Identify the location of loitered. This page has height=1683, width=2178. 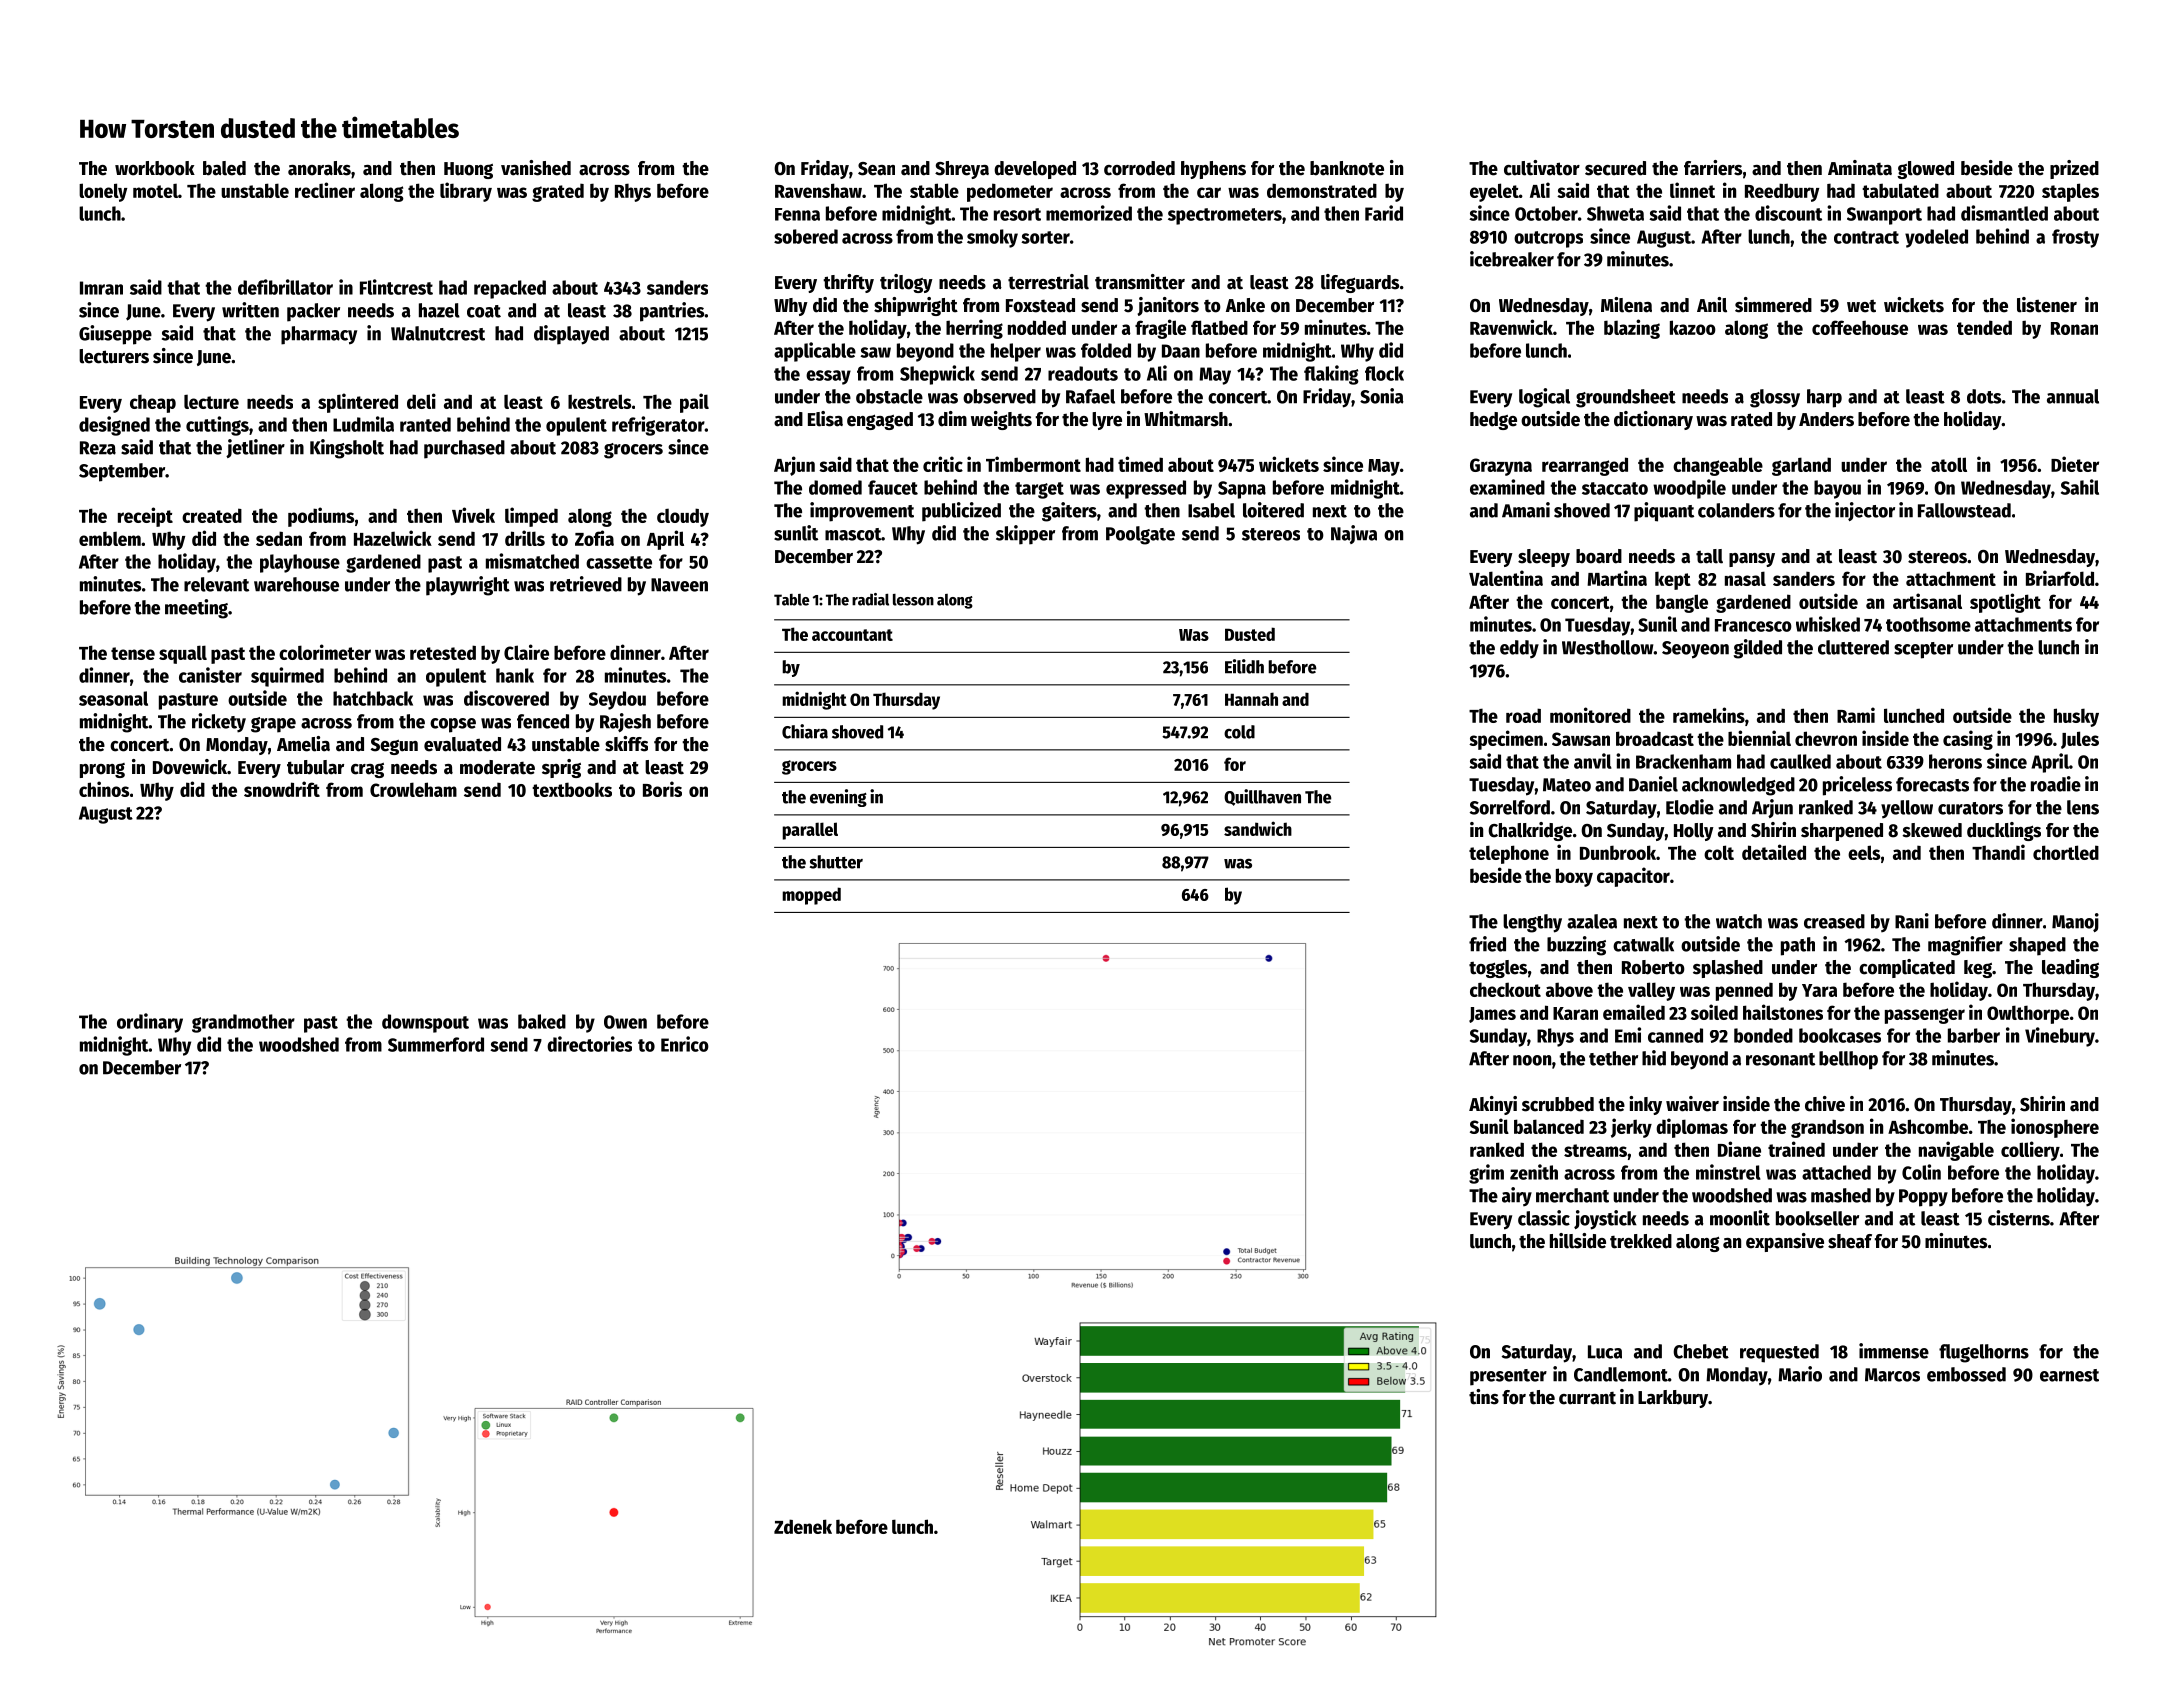
(1273, 510).
